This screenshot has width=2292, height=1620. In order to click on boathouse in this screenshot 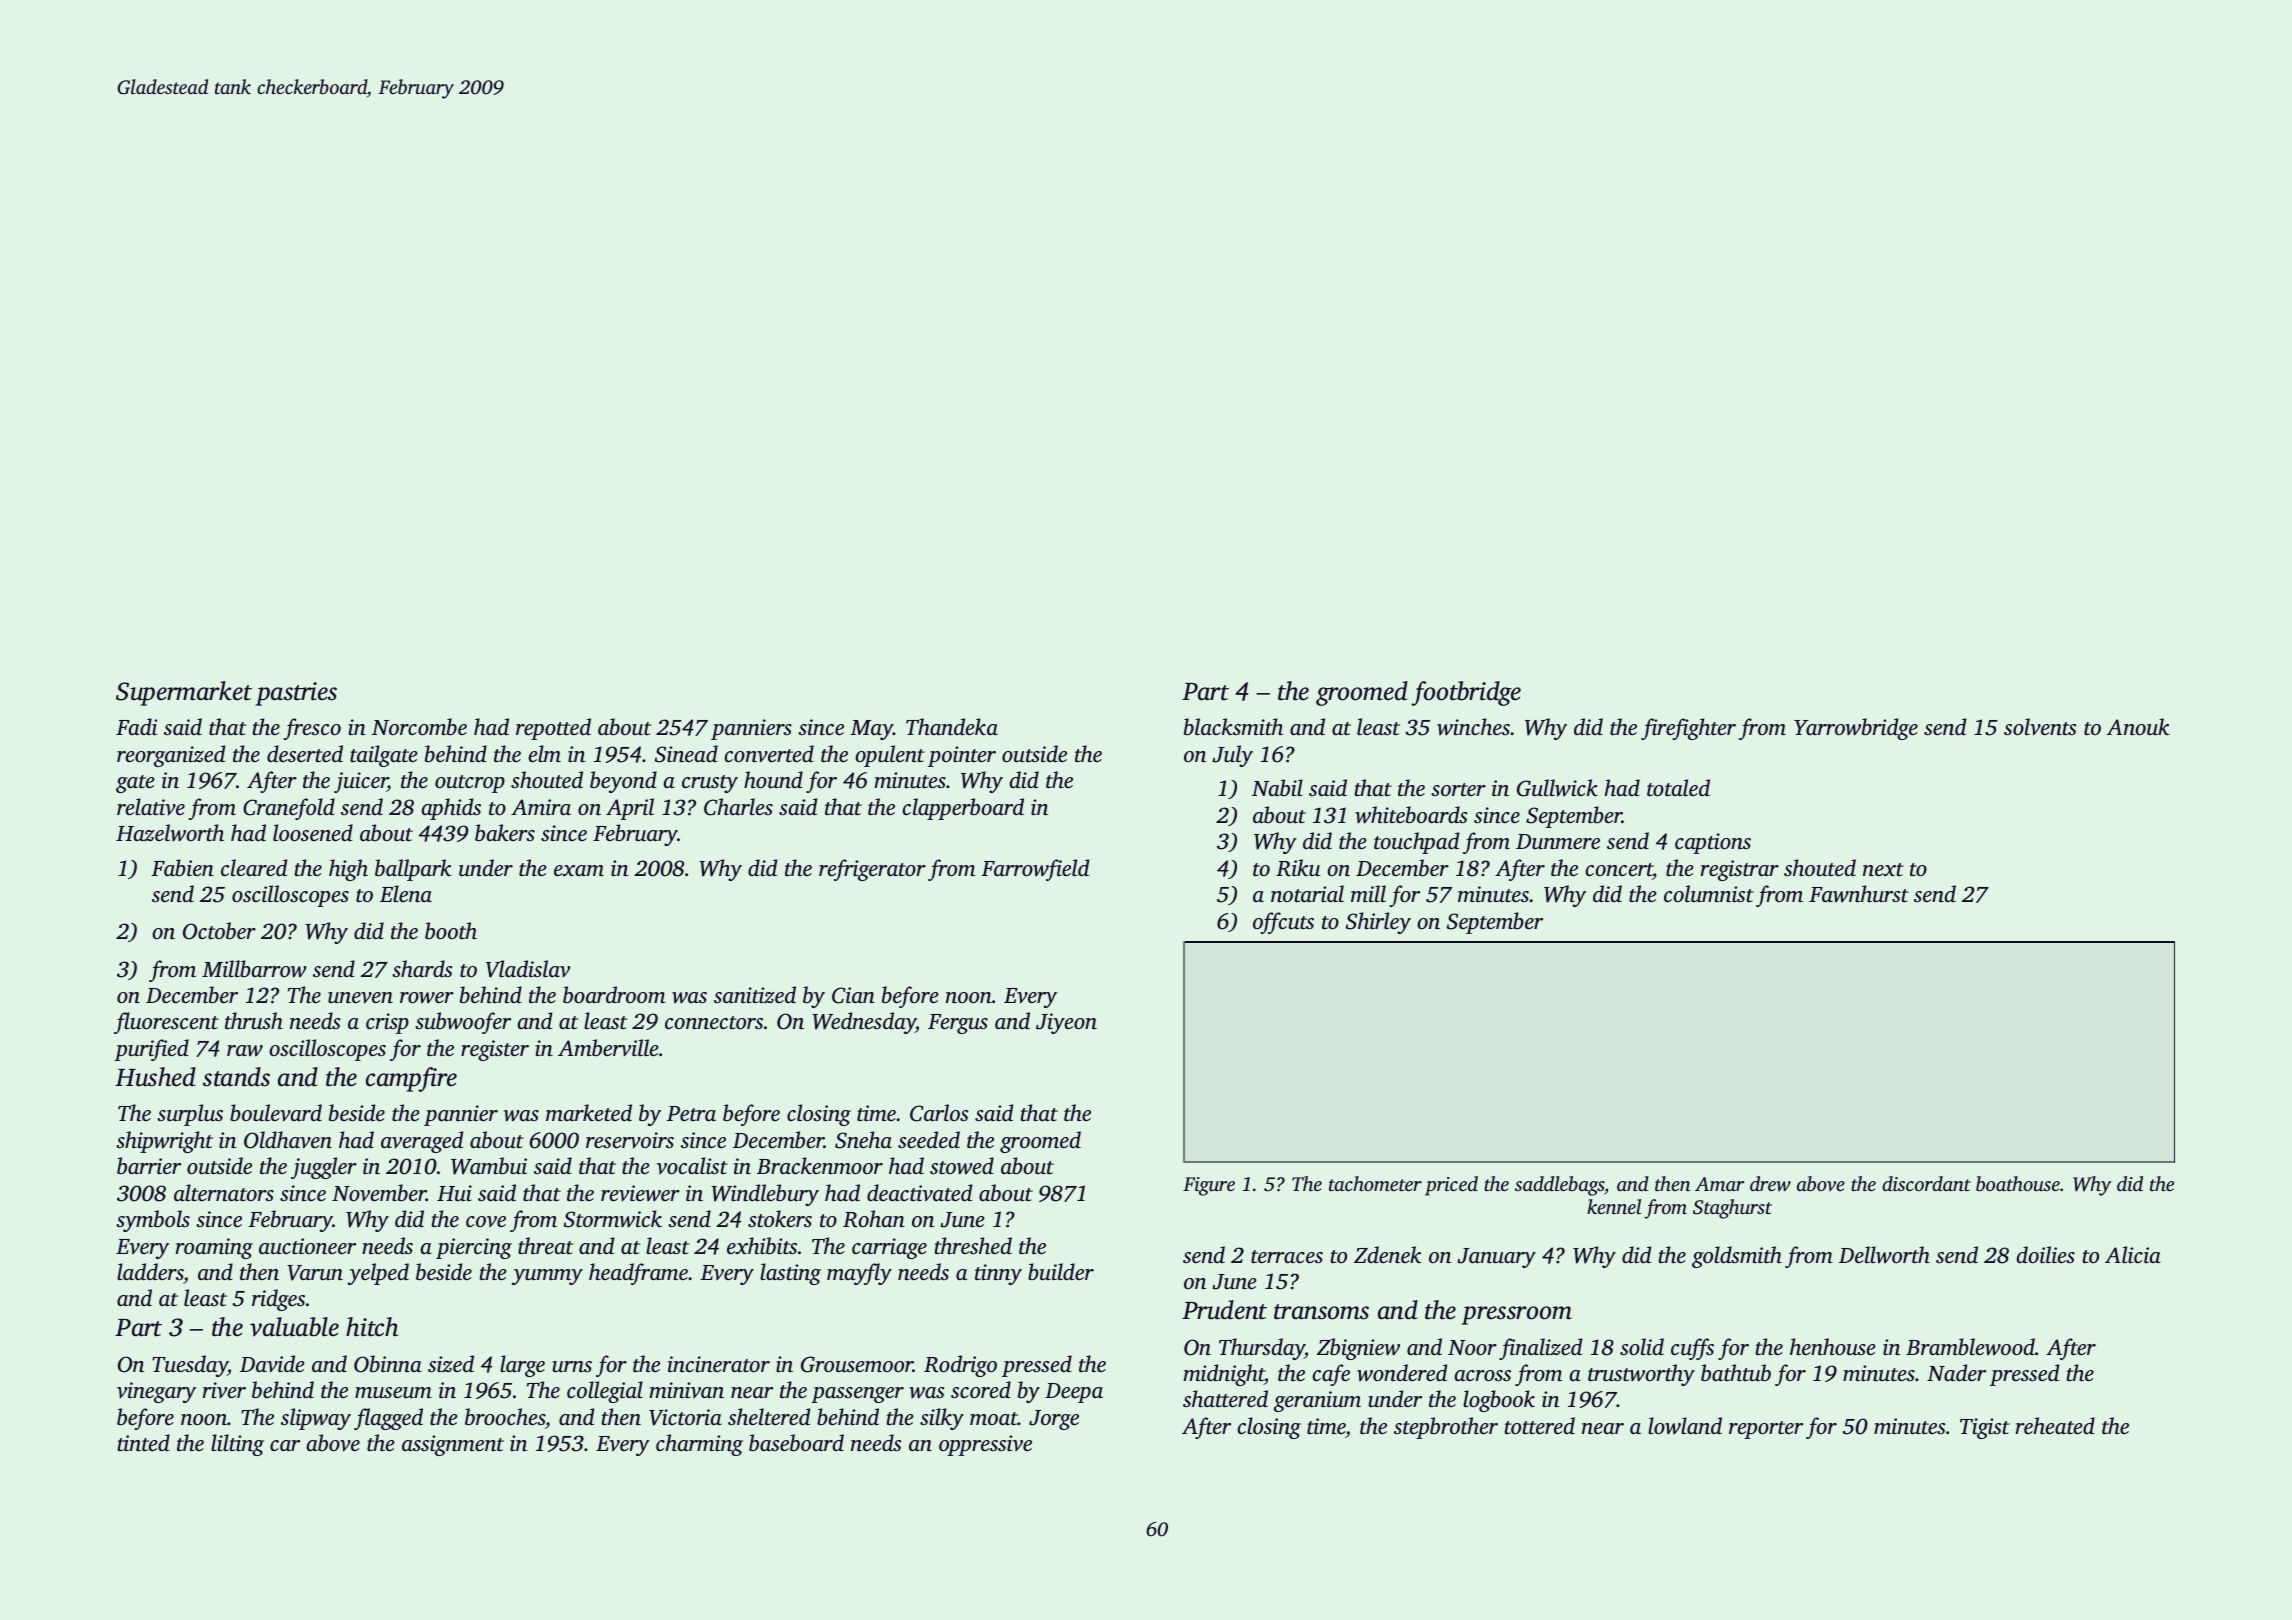, I will do `click(2018, 1183)`.
